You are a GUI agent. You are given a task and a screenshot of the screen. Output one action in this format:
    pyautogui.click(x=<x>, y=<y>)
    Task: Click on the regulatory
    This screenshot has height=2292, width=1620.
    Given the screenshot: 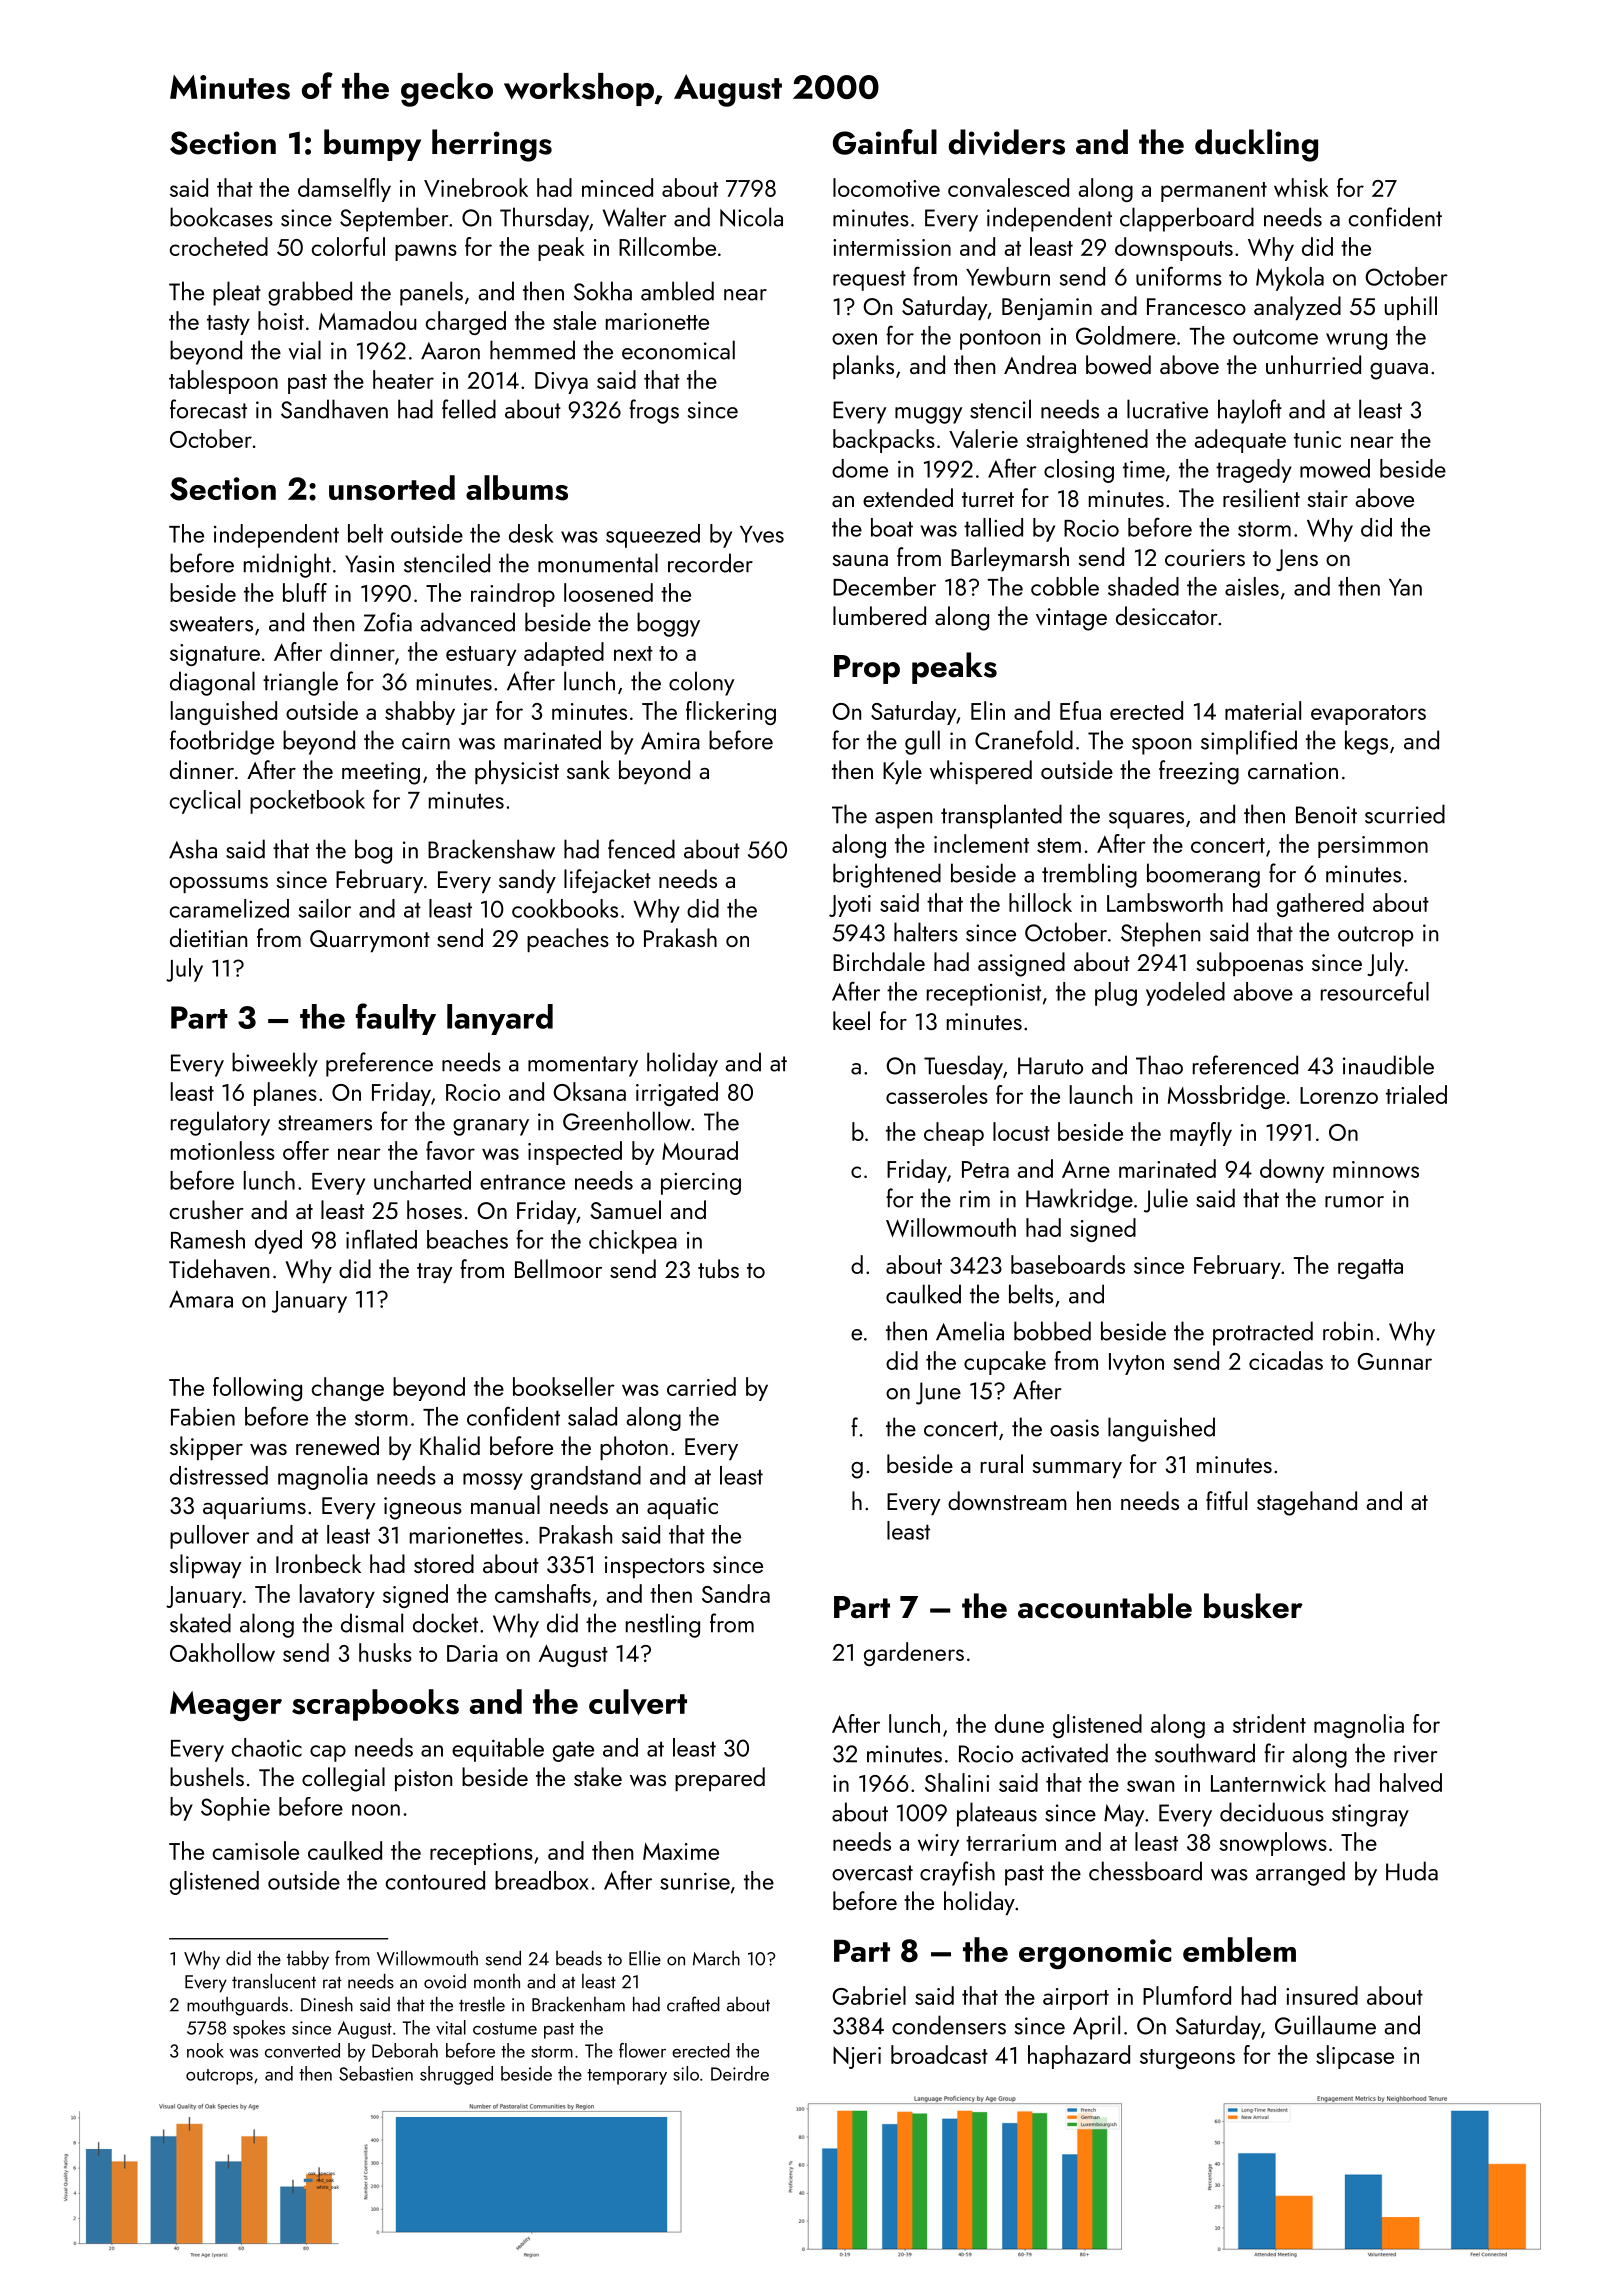 What is the action you would take?
    pyautogui.click(x=220, y=1123)
